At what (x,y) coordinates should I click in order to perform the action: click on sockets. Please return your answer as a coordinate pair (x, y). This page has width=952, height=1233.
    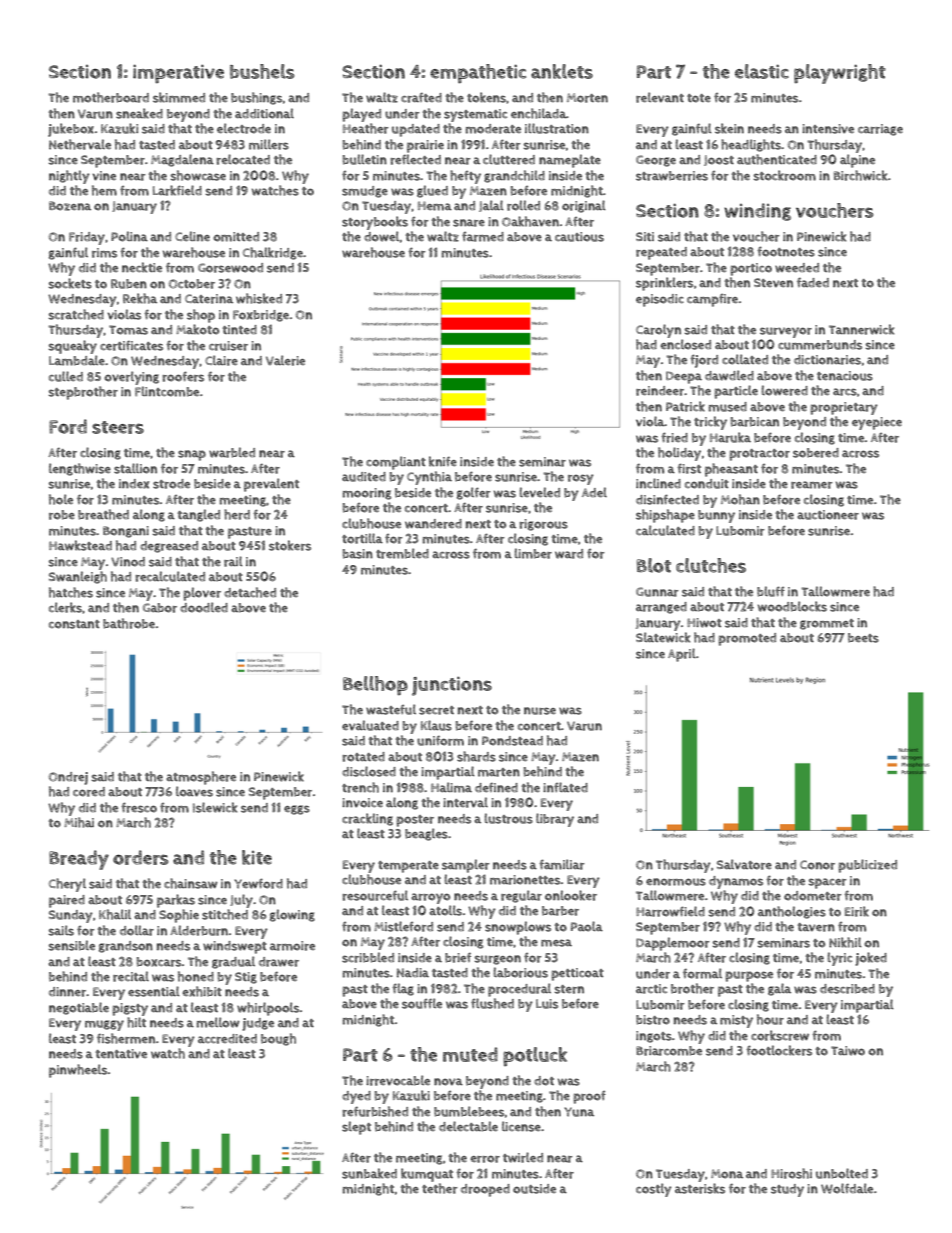
    Looking at the image, I should click on (70, 283).
